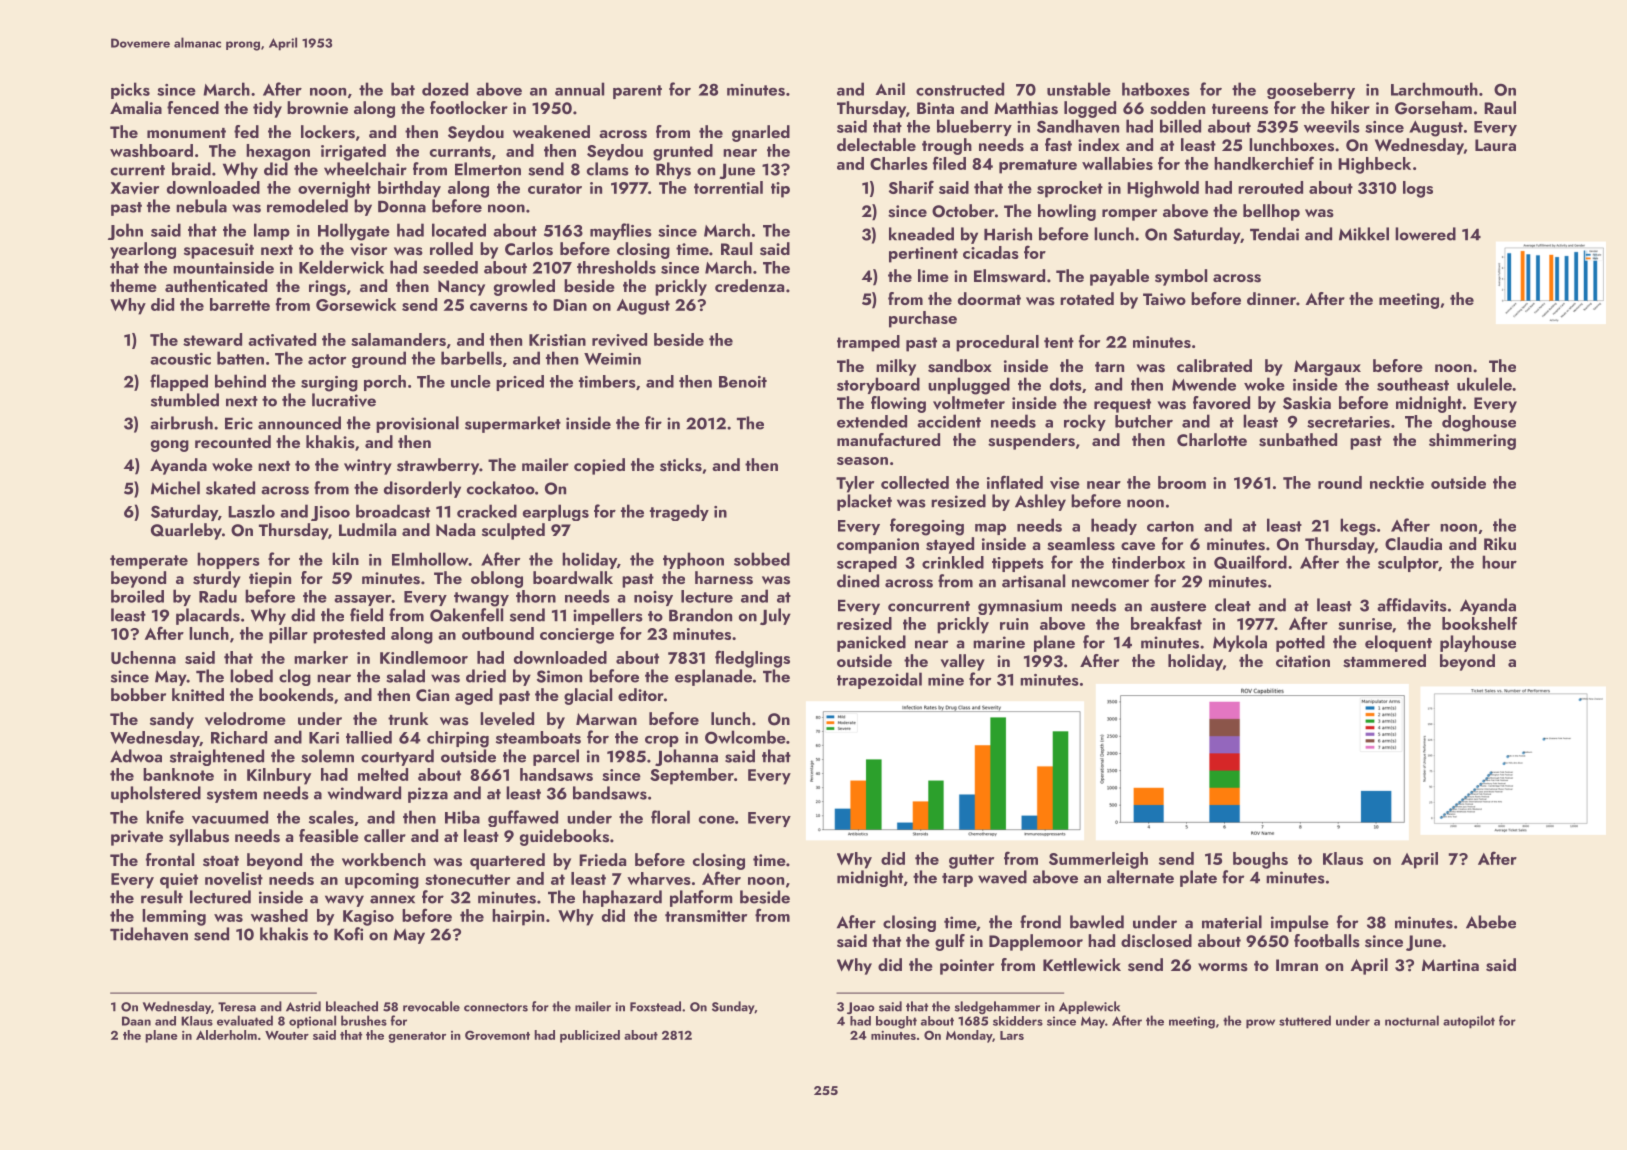 This screenshot has height=1150, width=1627. What do you see at coordinates (1425, 234) in the screenshot?
I see `lowered` at bounding box center [1425, 234].
